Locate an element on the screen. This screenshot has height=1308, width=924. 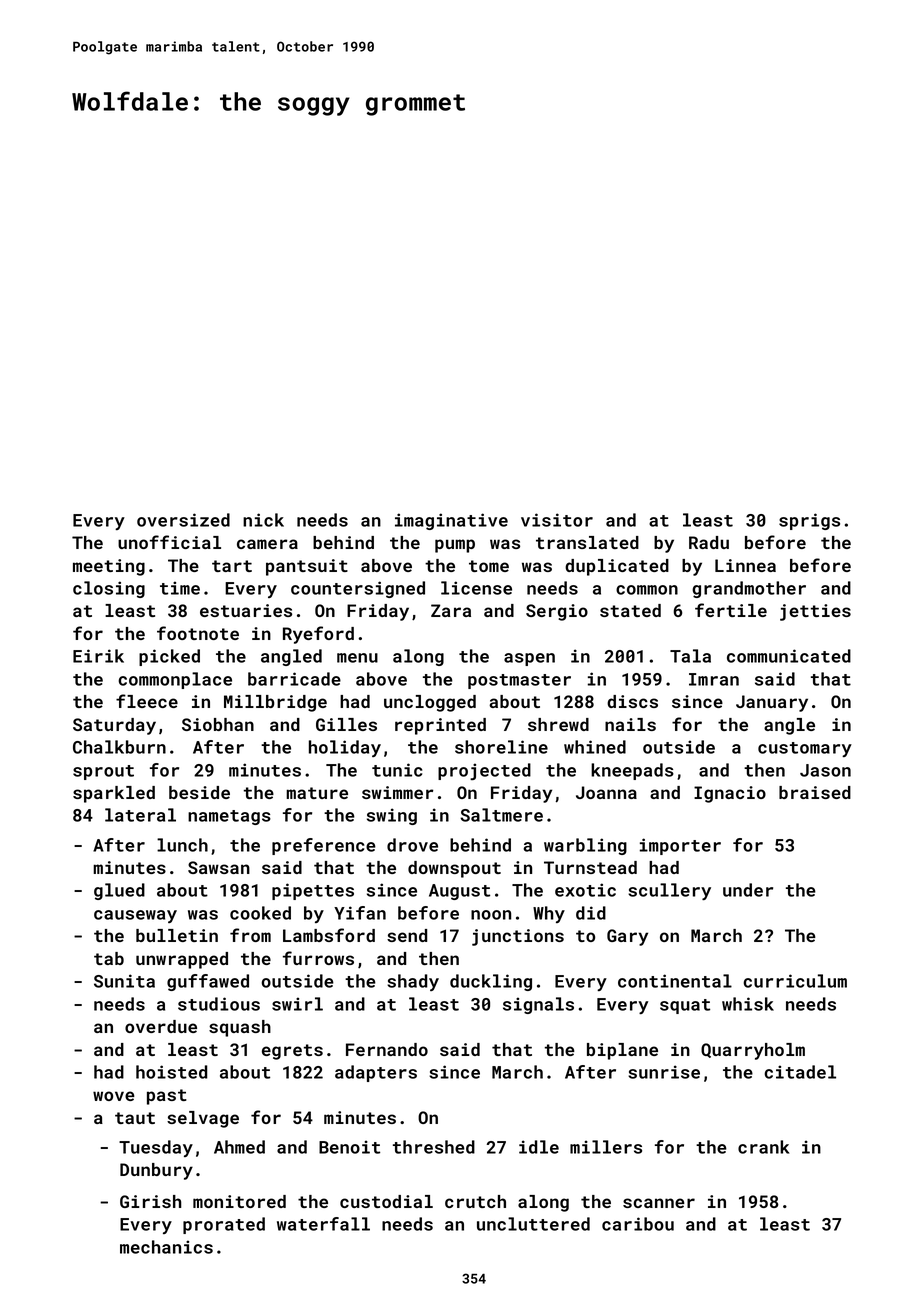
Quarryholm is located at coordinates (753, 1051).
